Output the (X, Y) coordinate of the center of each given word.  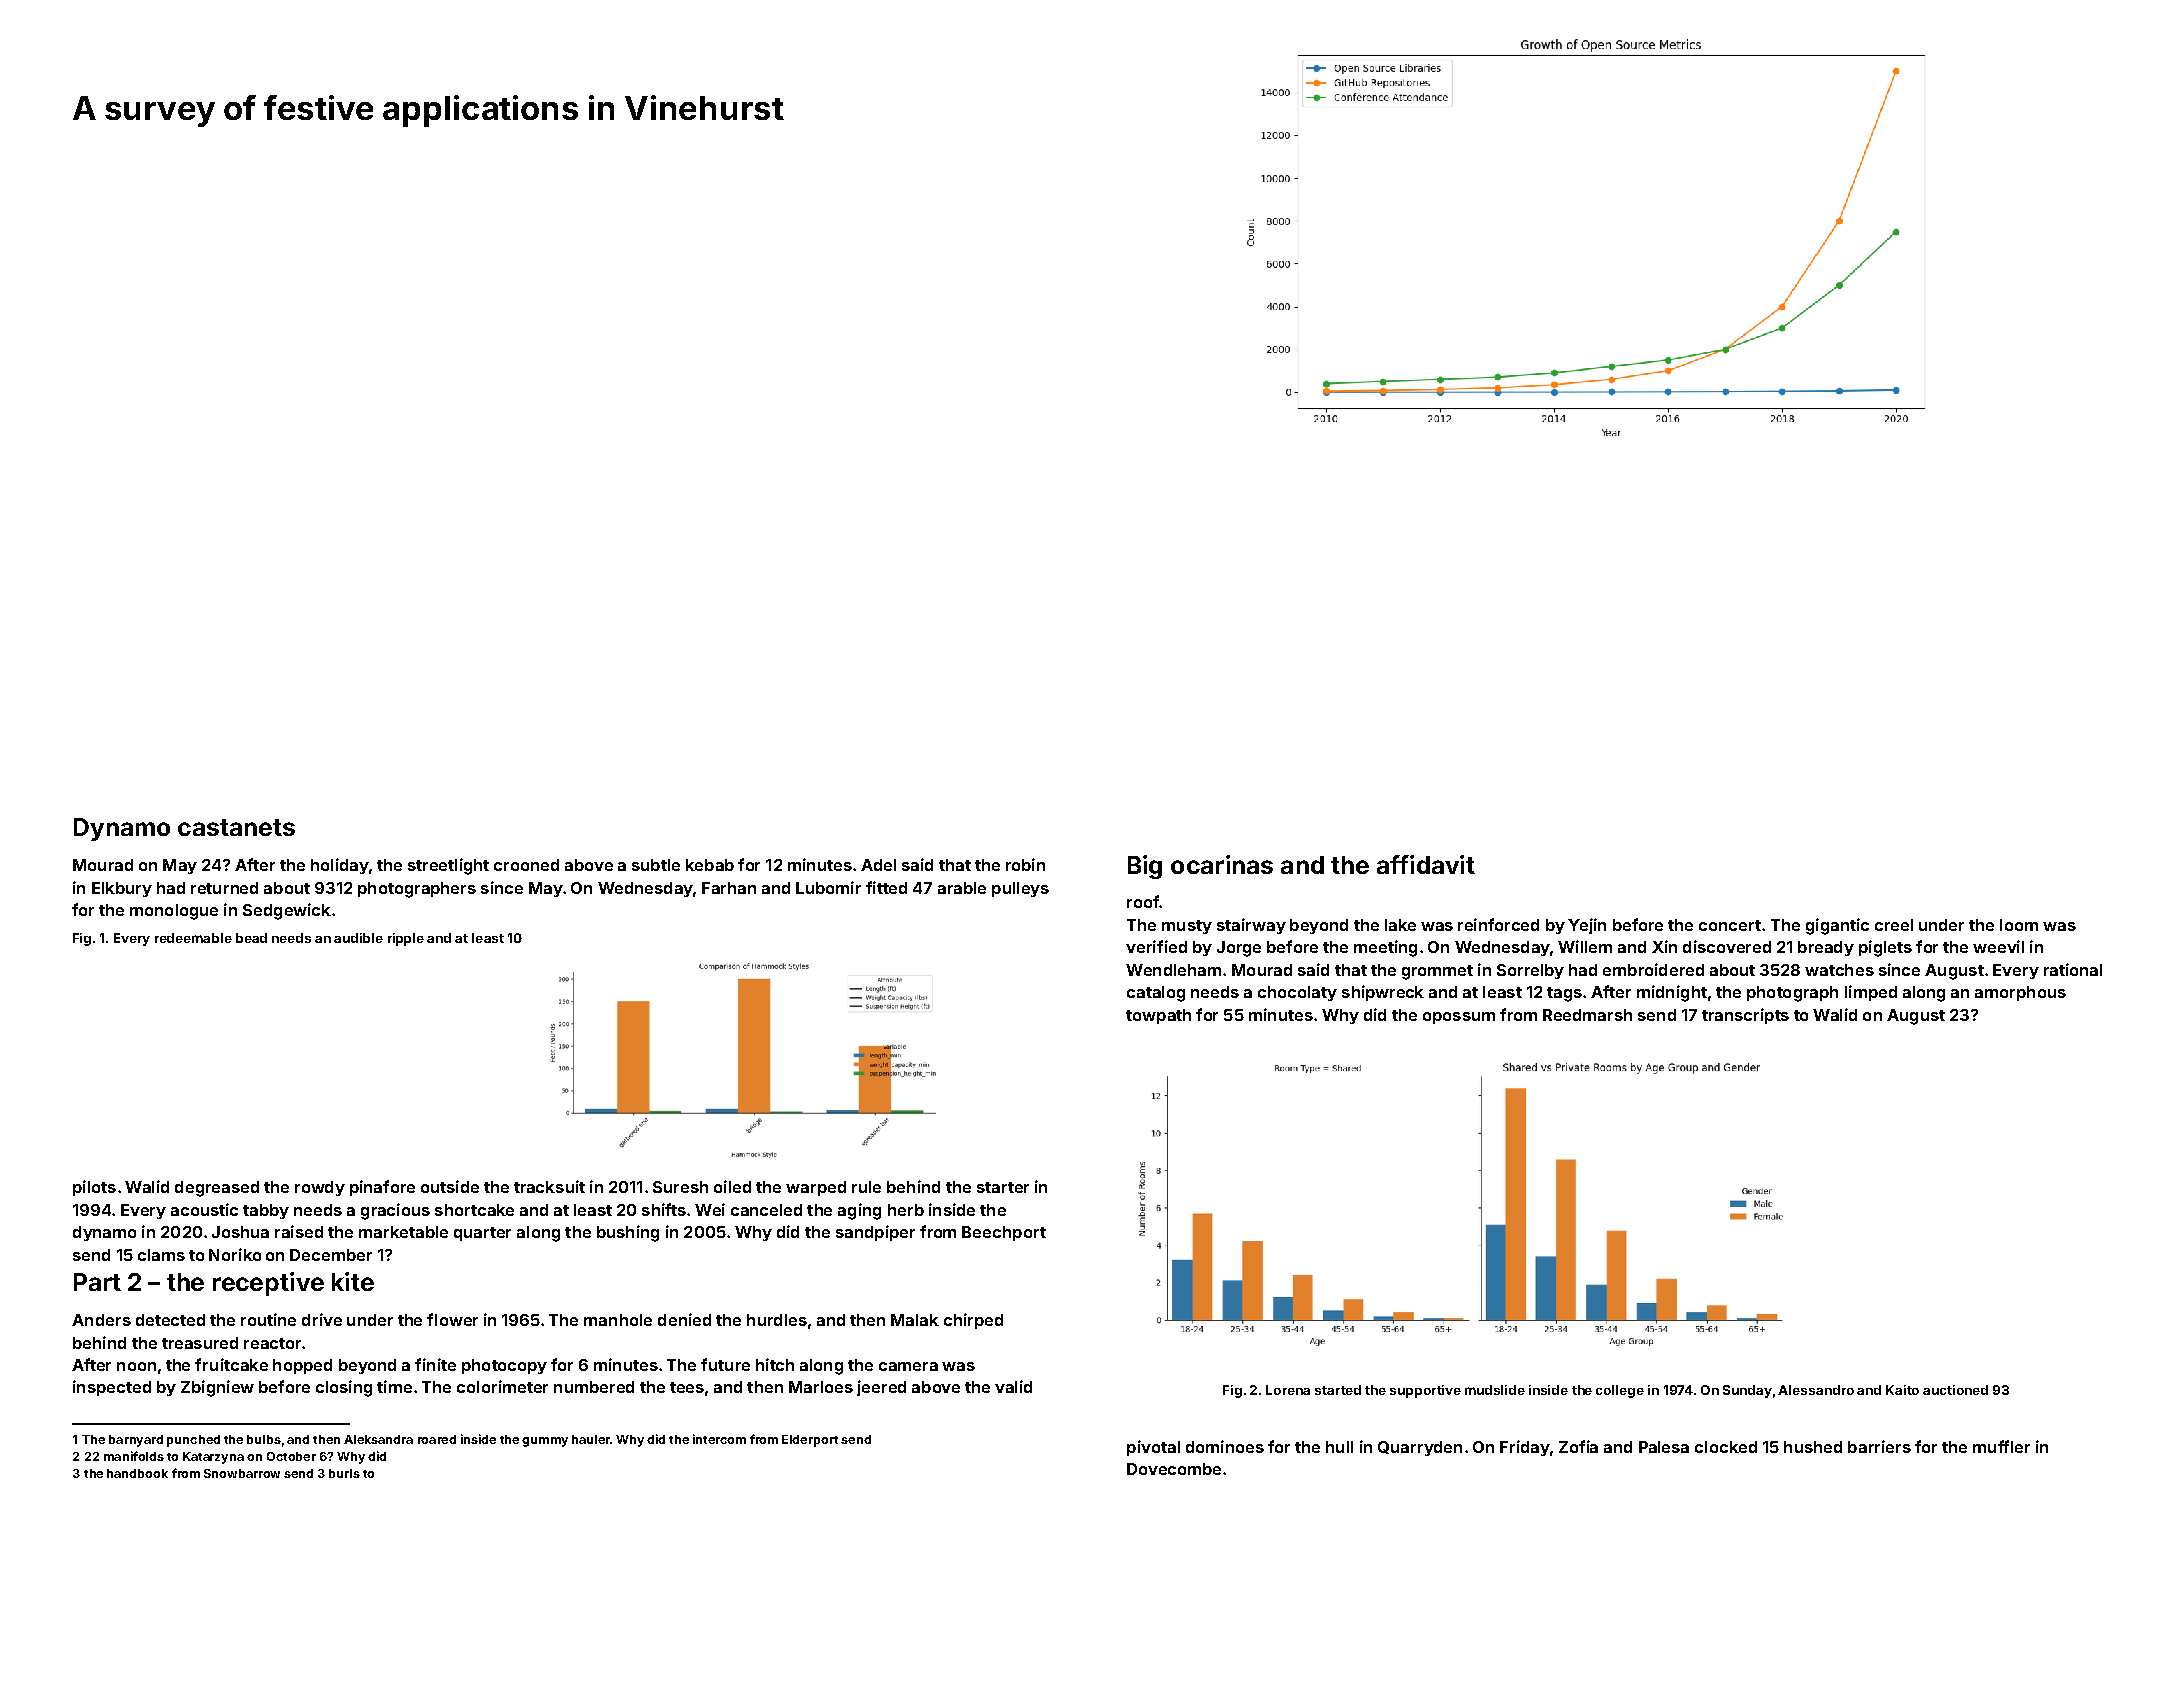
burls (344, 1473)
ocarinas (1222, 864)
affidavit (1426, 864)
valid (1013, 1386)
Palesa (1664, 1447)
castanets (236, 827)
